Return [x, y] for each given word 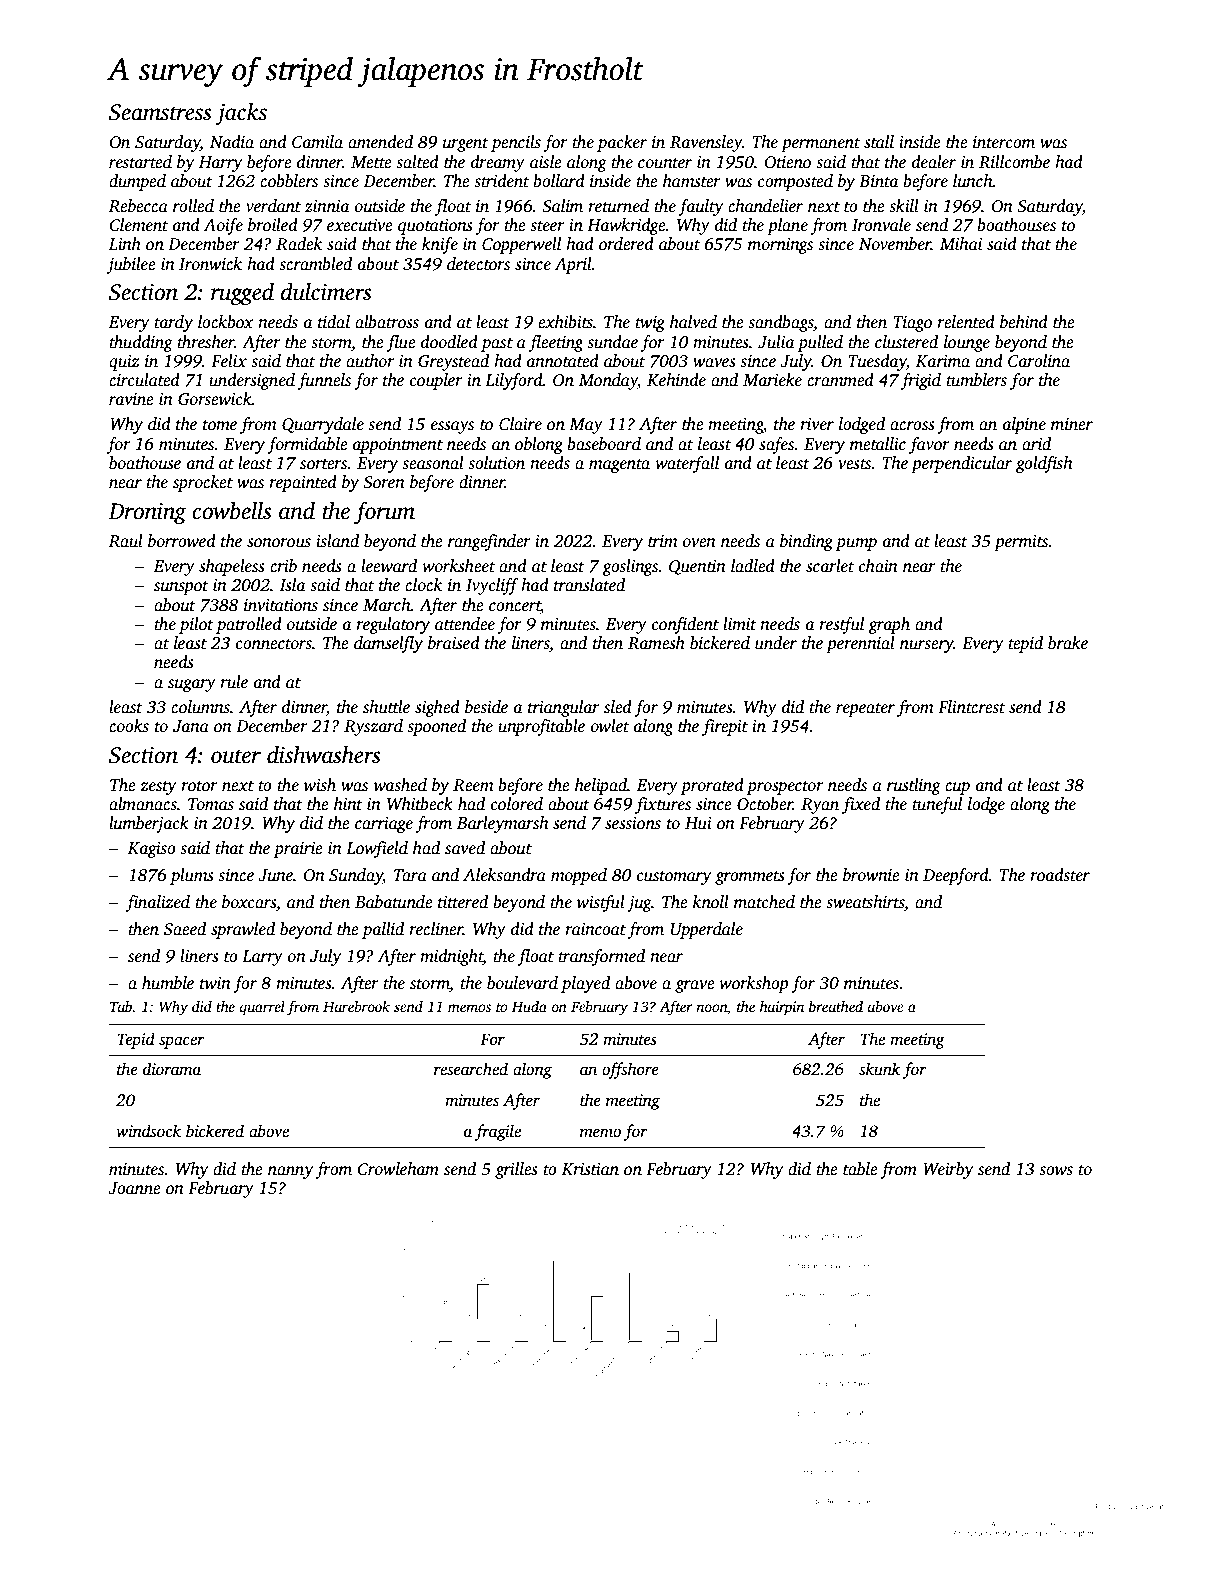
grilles [516, 1170]
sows [1056, 1171]
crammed [840, 380]
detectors [478, 264]
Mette [371, 162]
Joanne [134, 1188]
